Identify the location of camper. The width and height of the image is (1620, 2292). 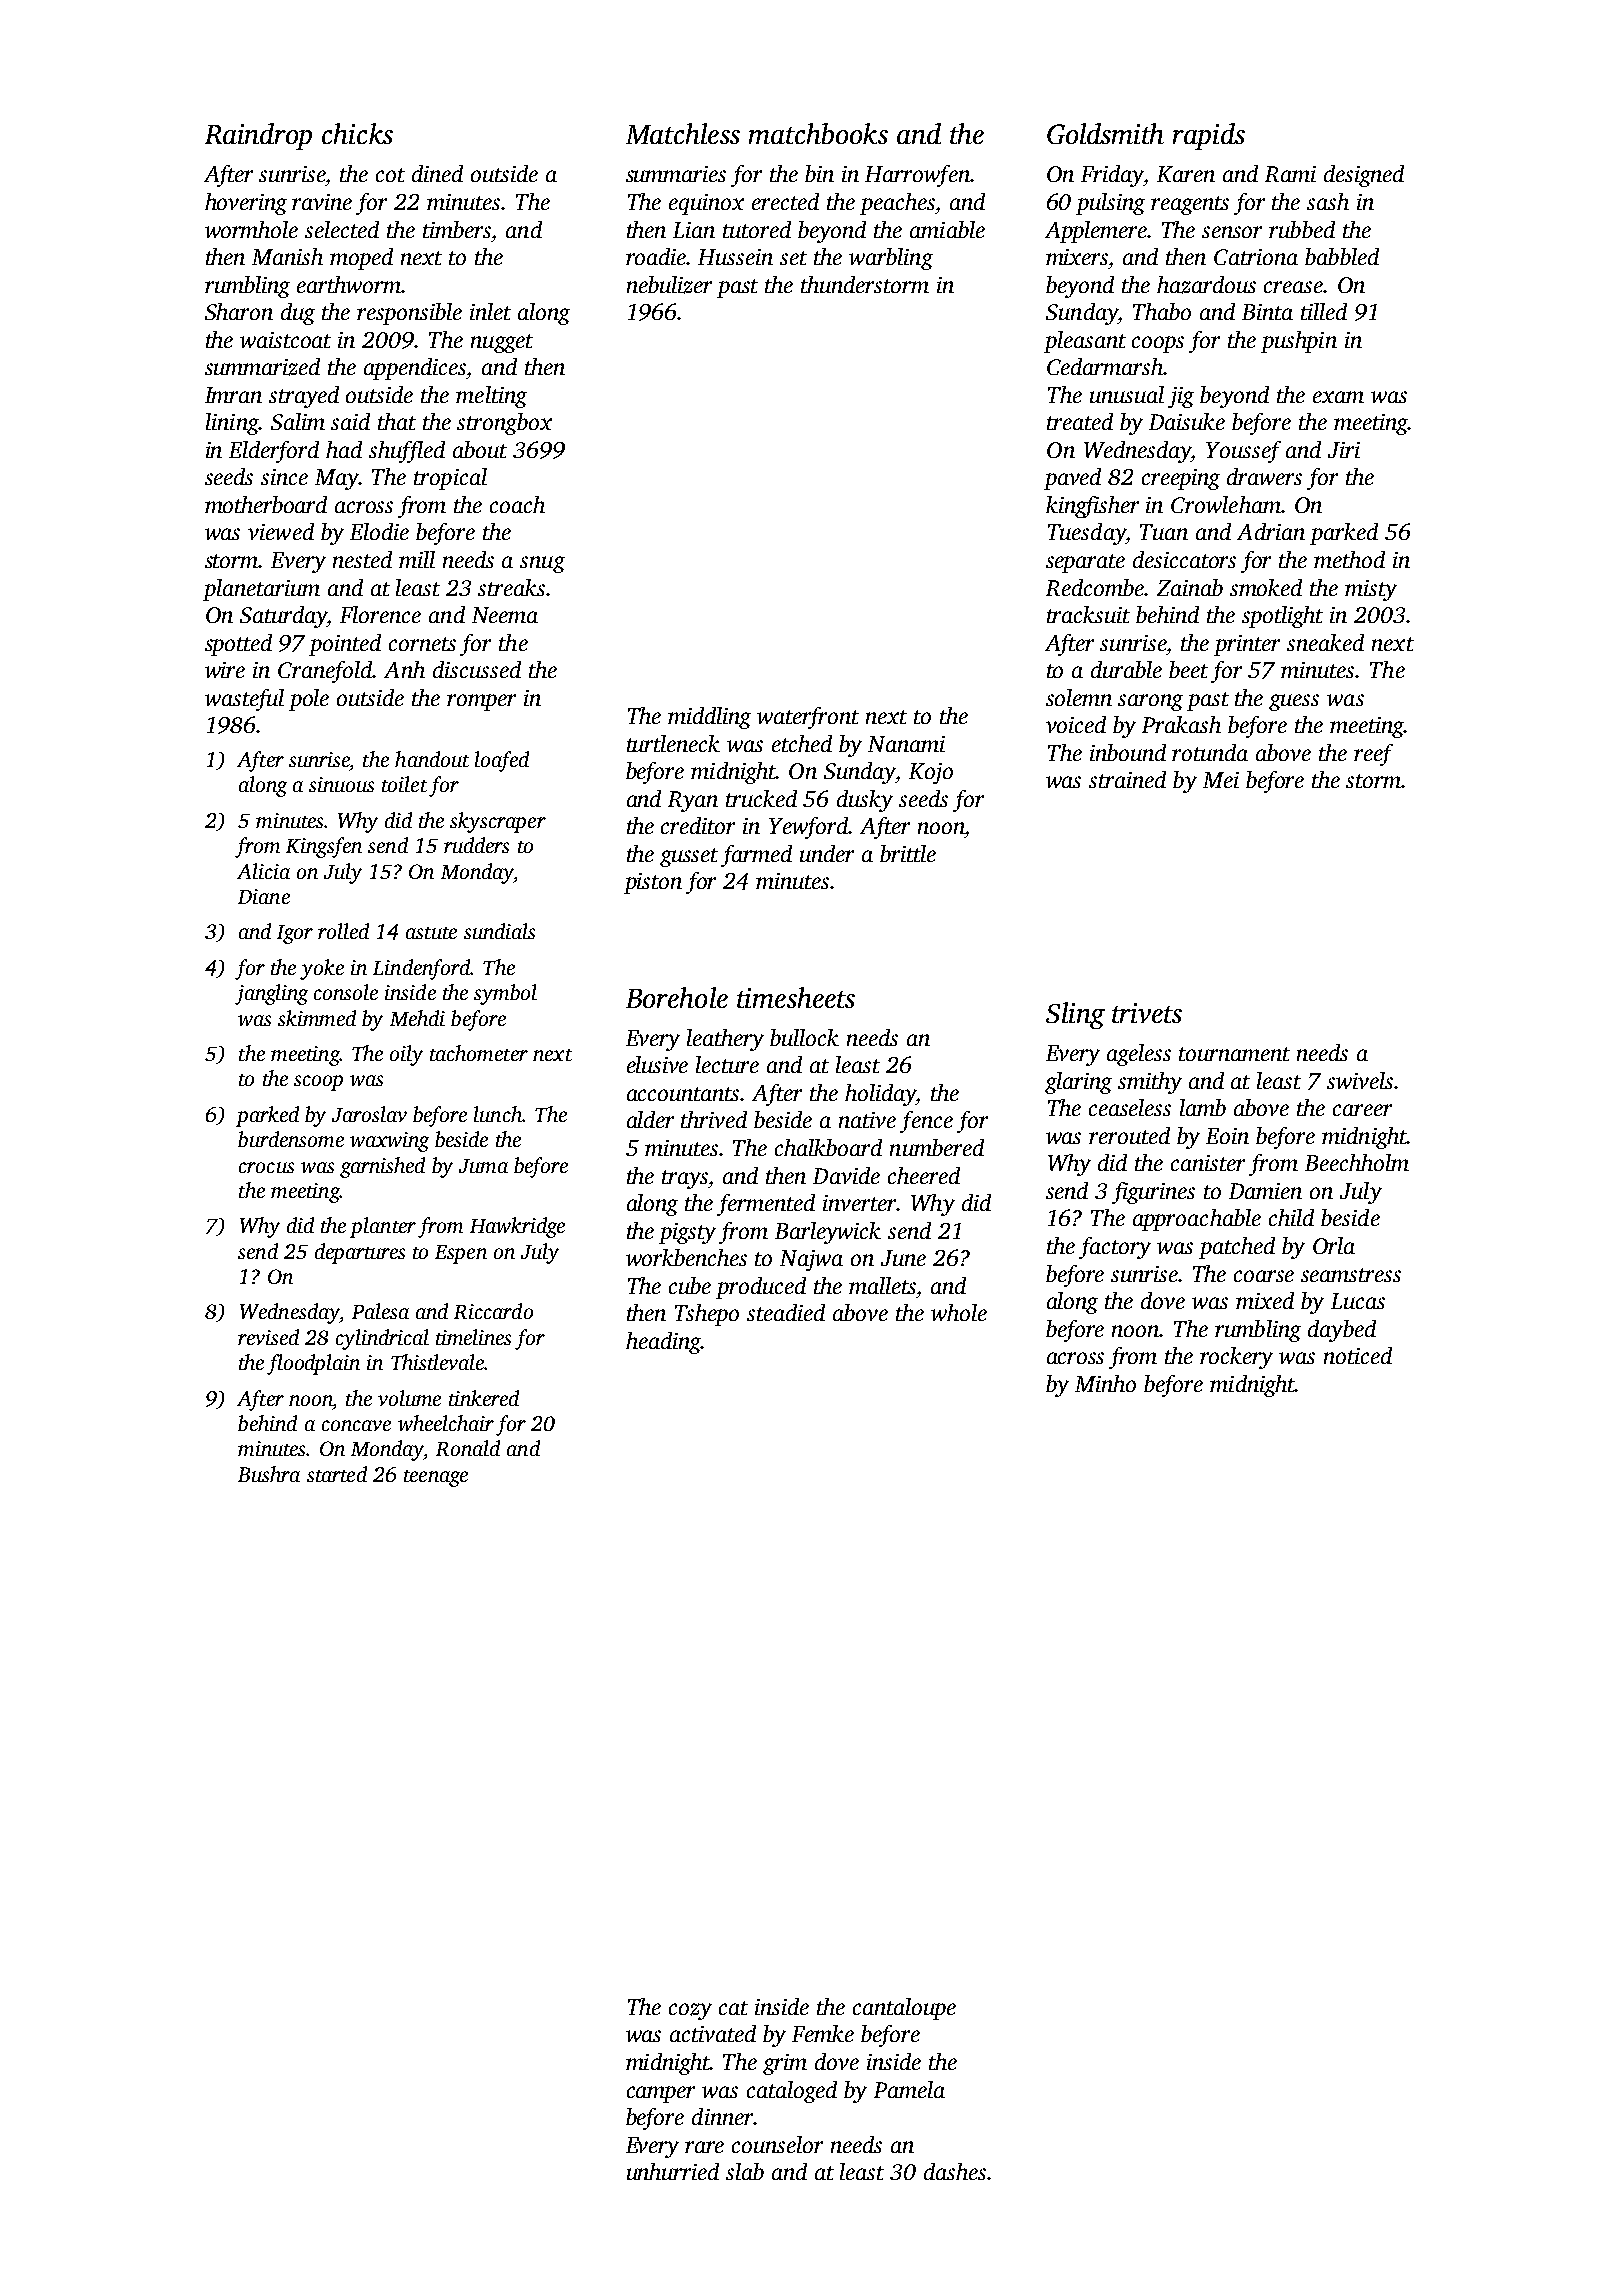
(661, 2094).
